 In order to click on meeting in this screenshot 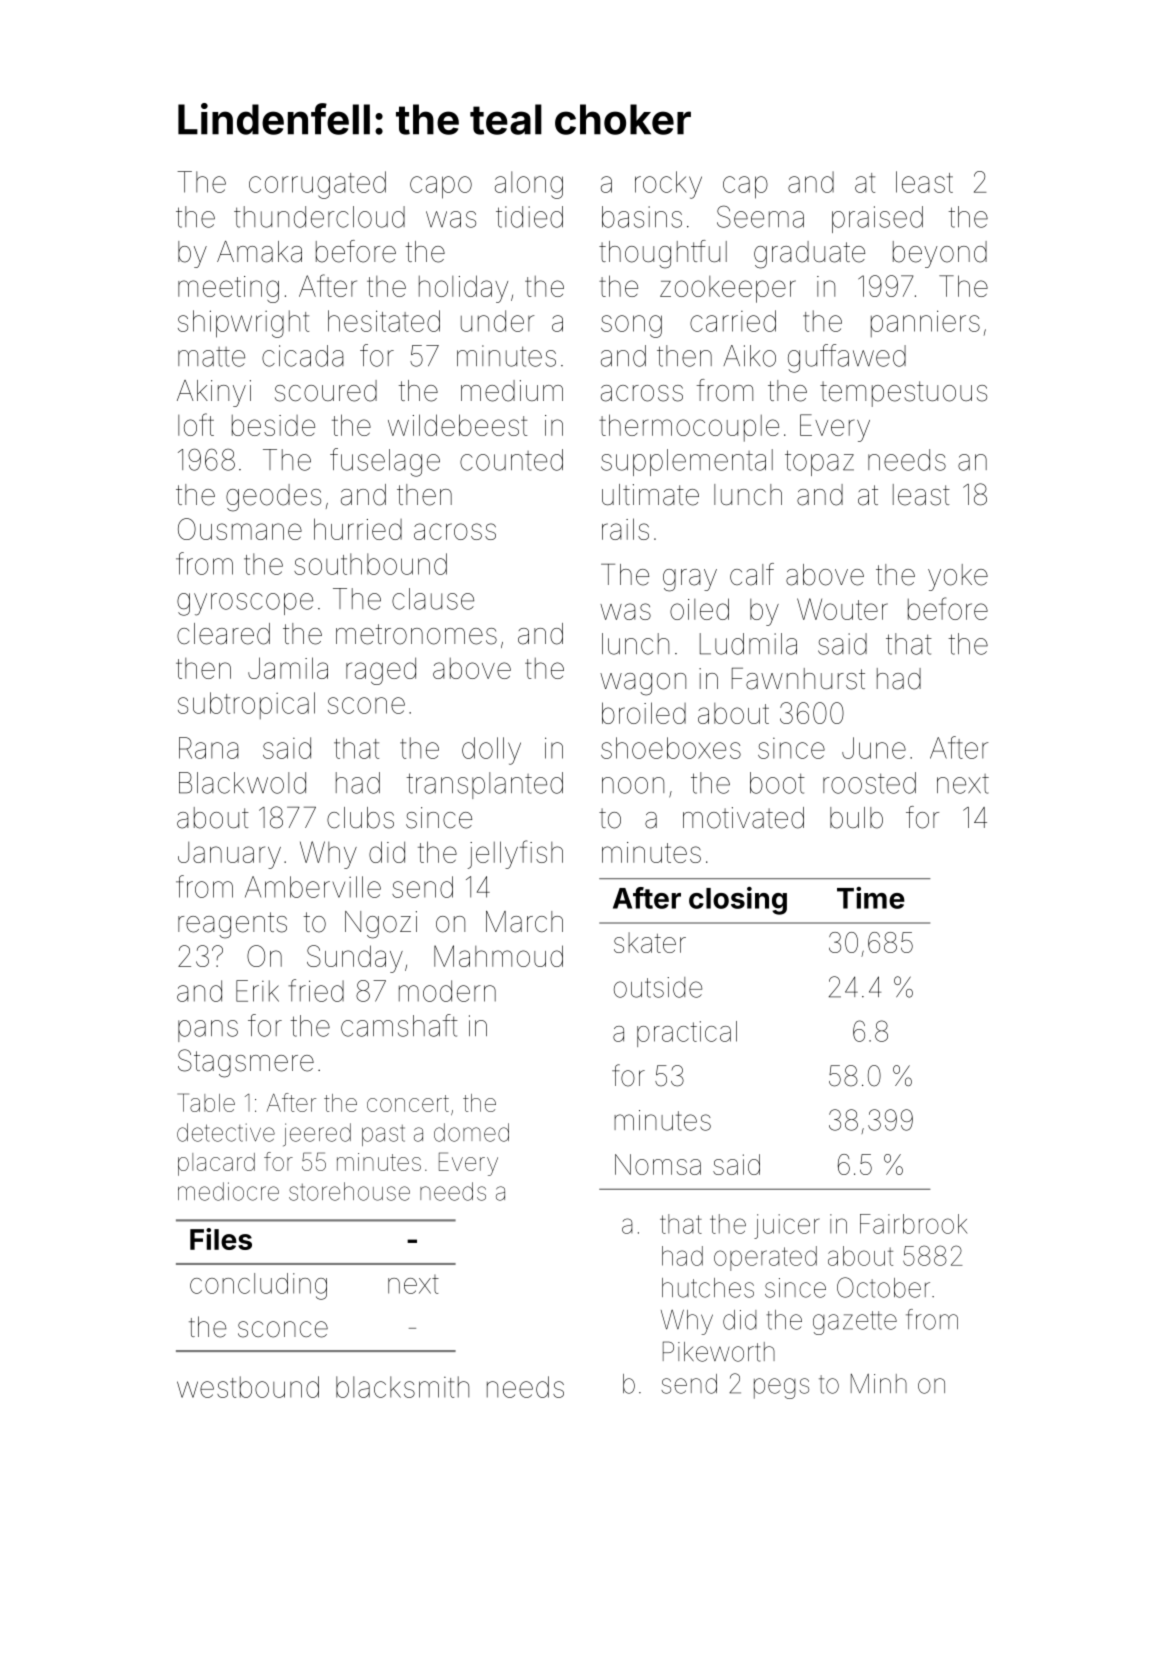, I will do `click(228, 289)`.
